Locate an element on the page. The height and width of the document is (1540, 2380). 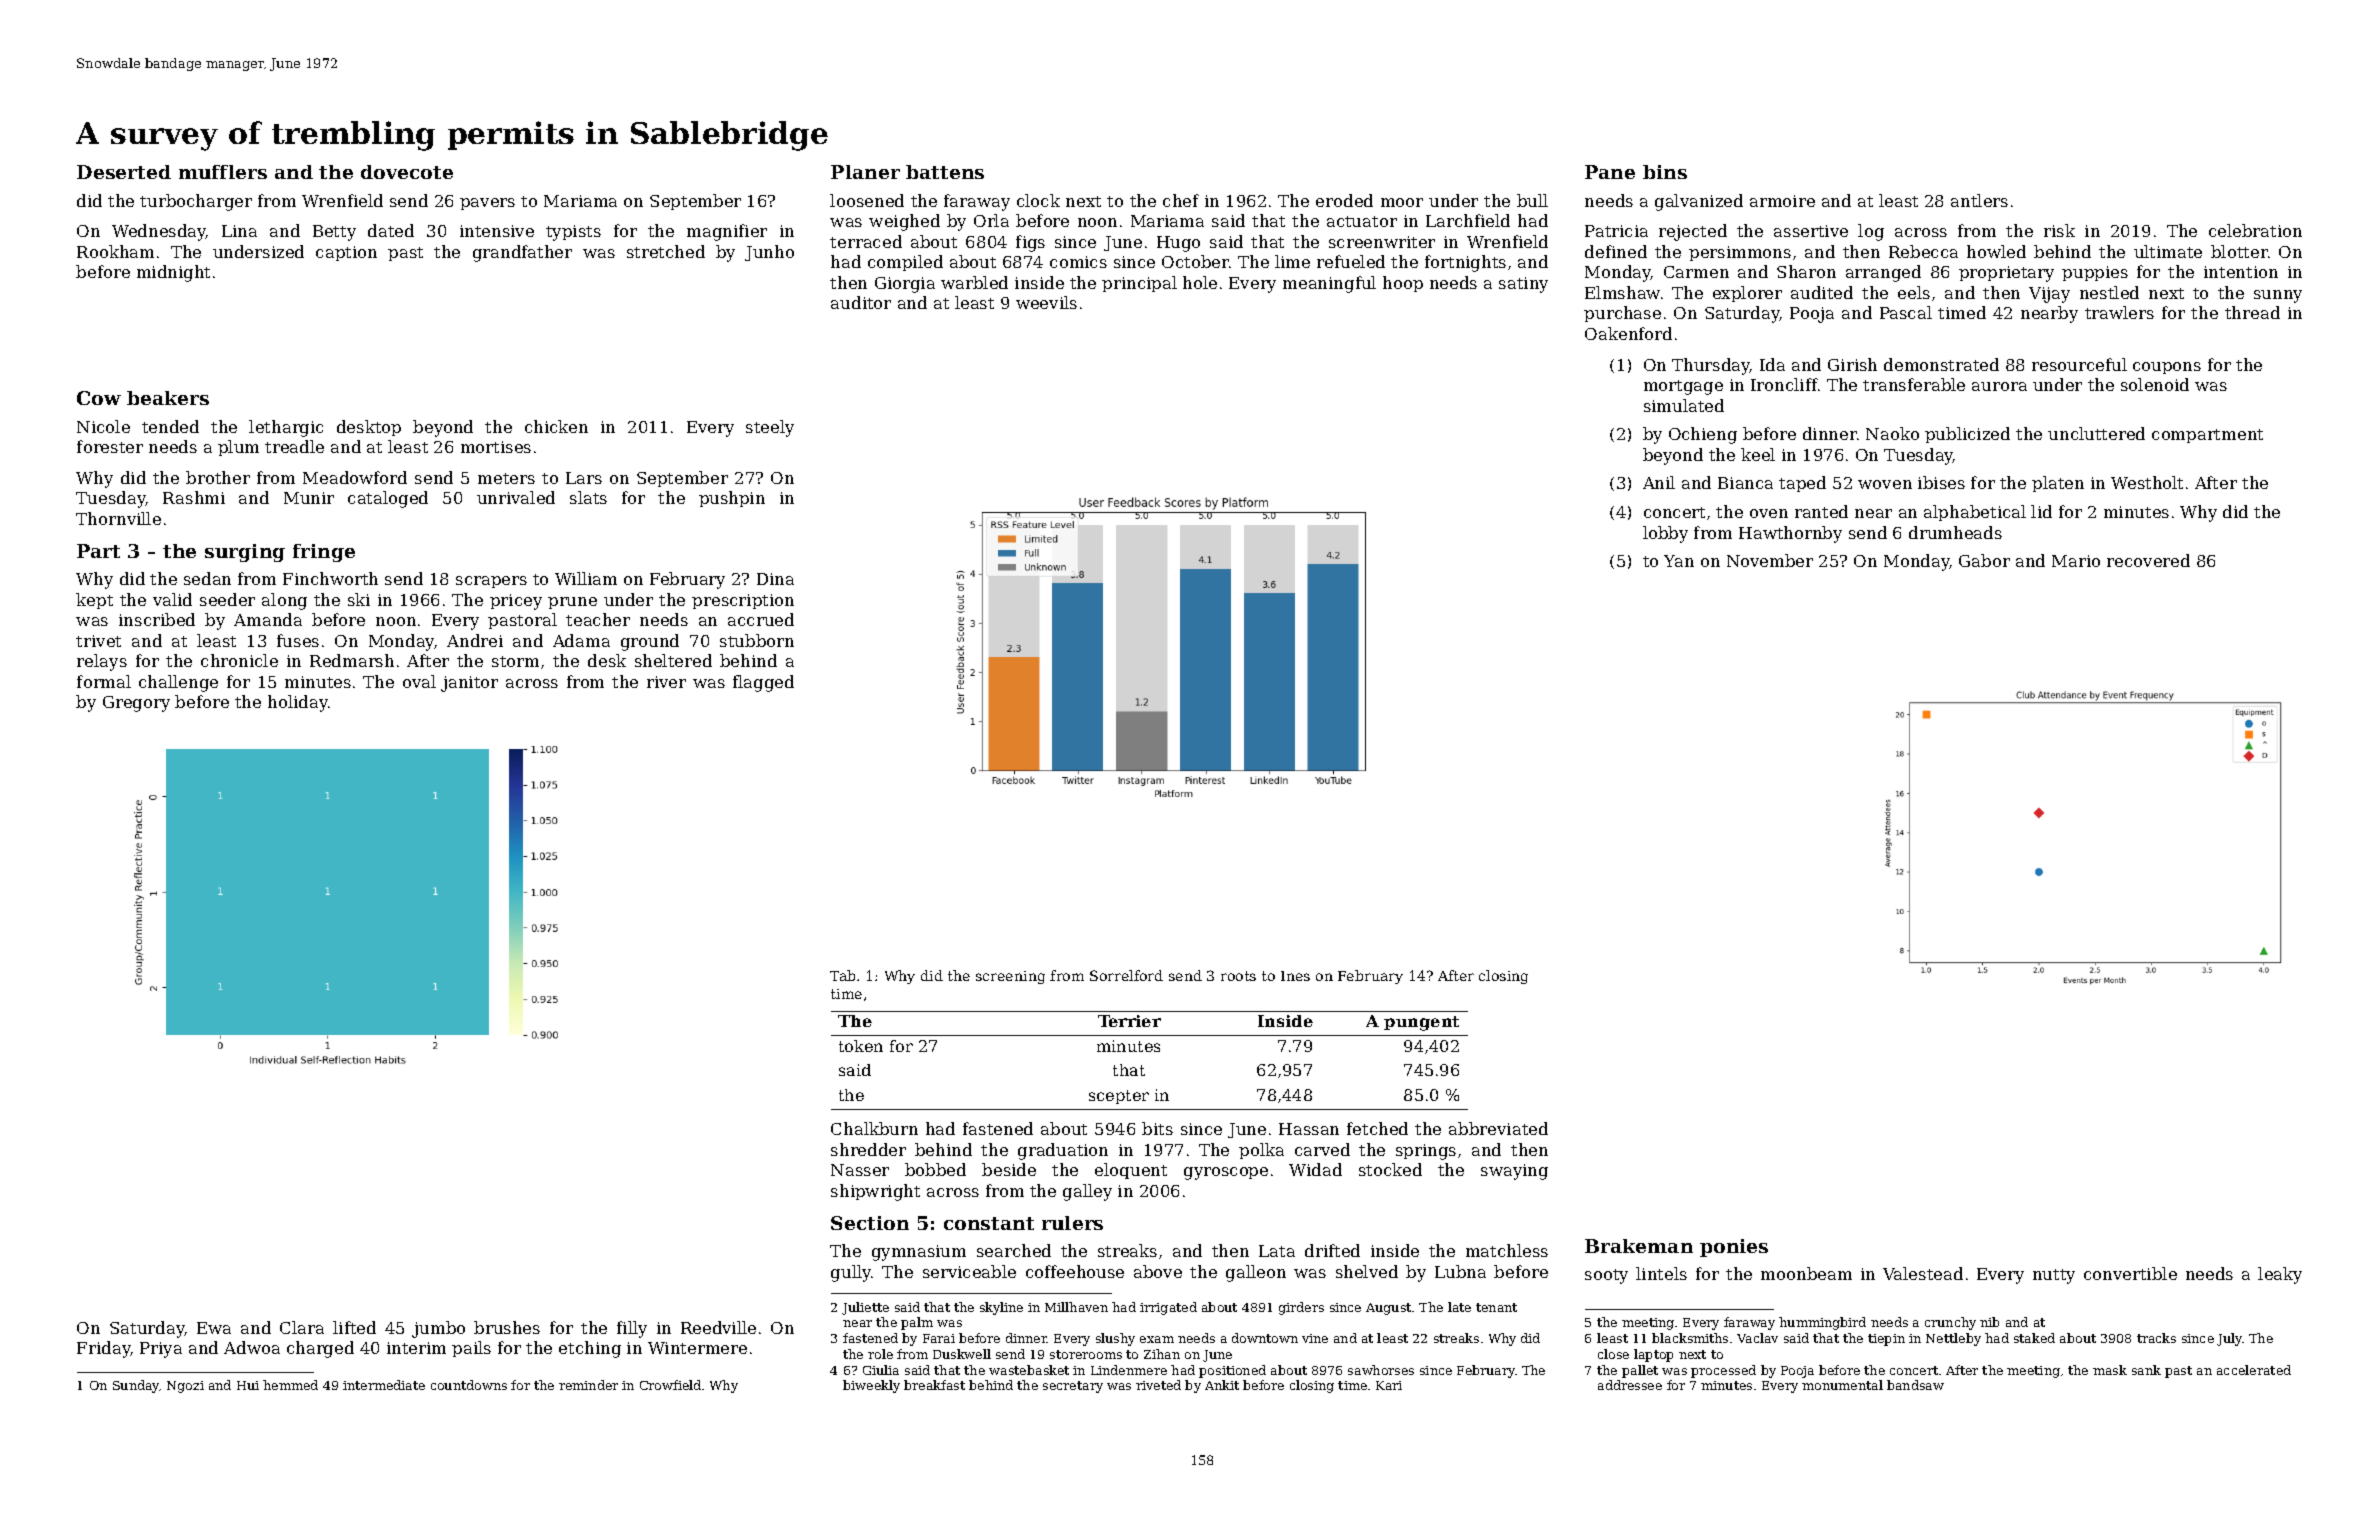
screening is located at coordinates (1010, 977).
